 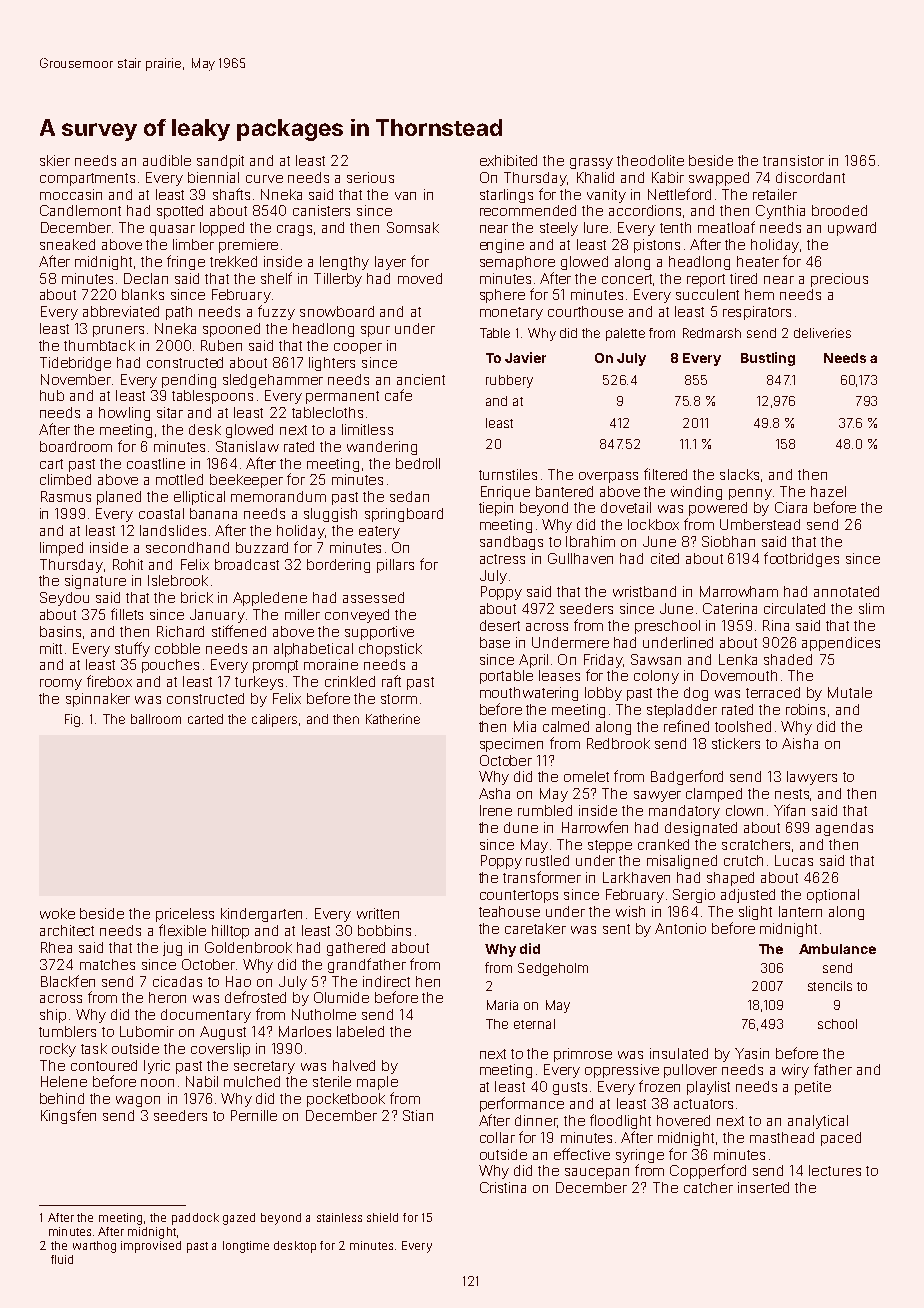 I want to click on wagon, so click(x=138, y=1101).
